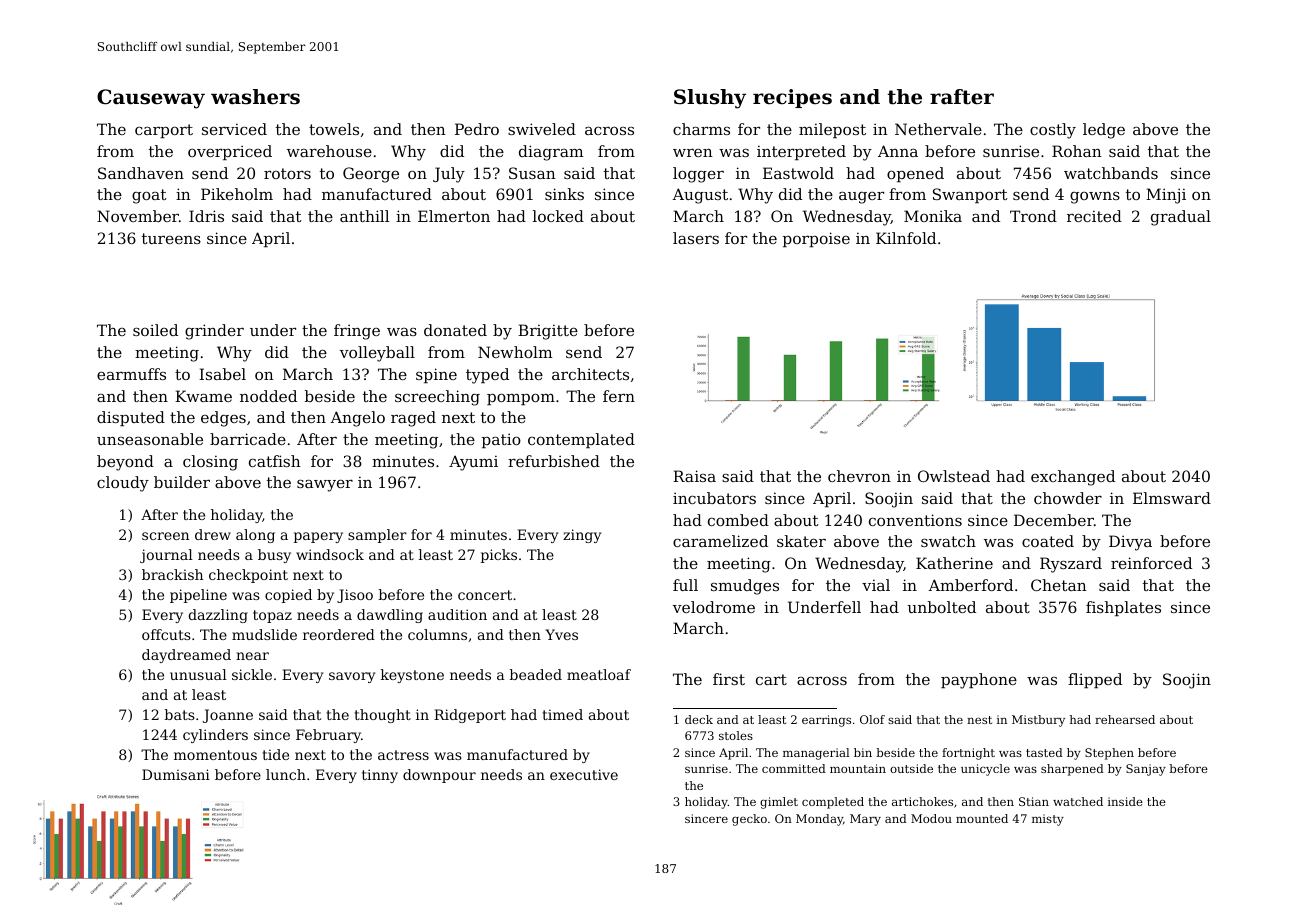 Image resolution: width=1308 pixels, height=924 pixels. Describe the element at coordinates (1071, 565) in the page. I see `Ryszard` at that location.
